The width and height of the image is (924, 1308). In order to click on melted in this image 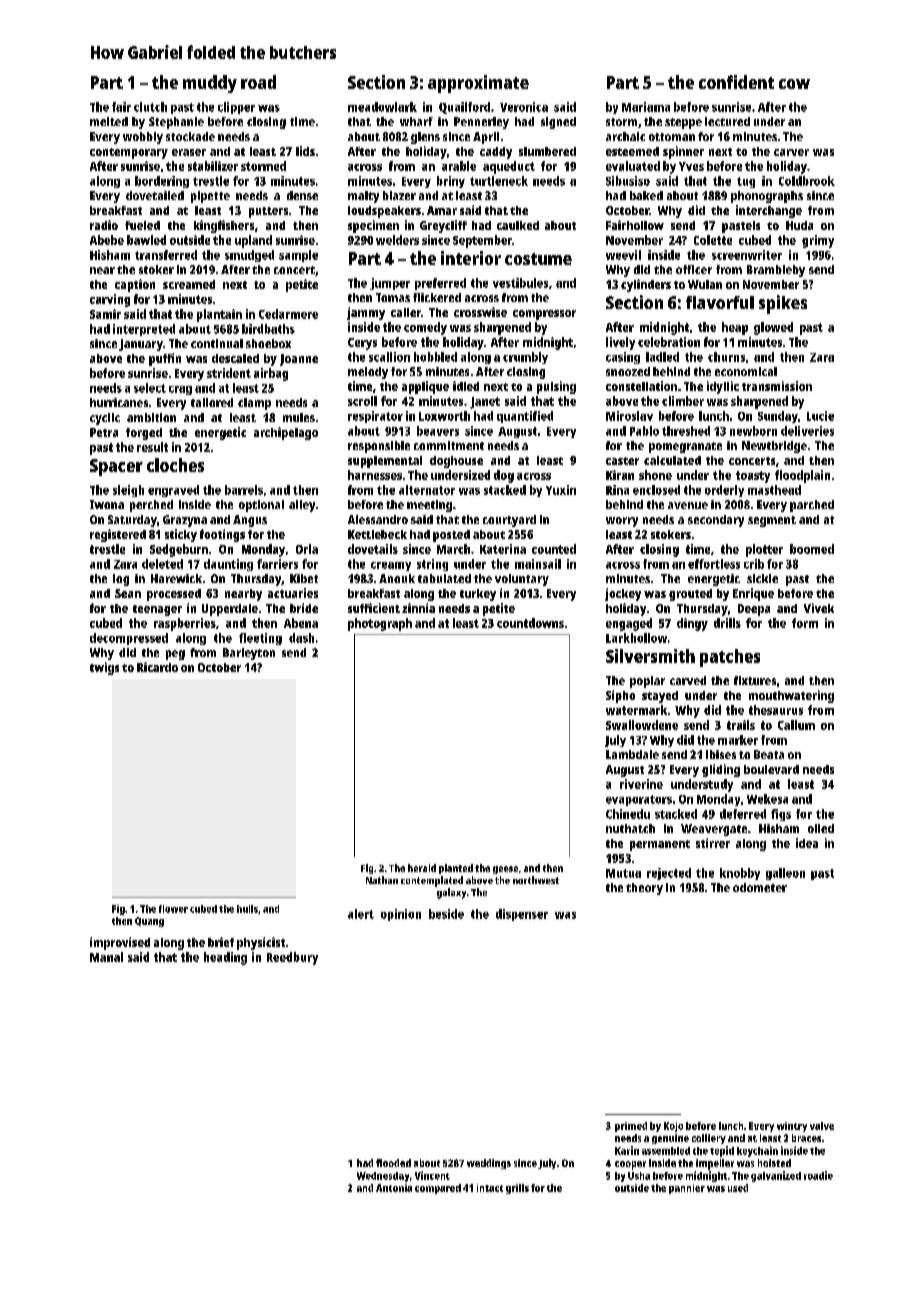, I will do `click(109, 121)`.
